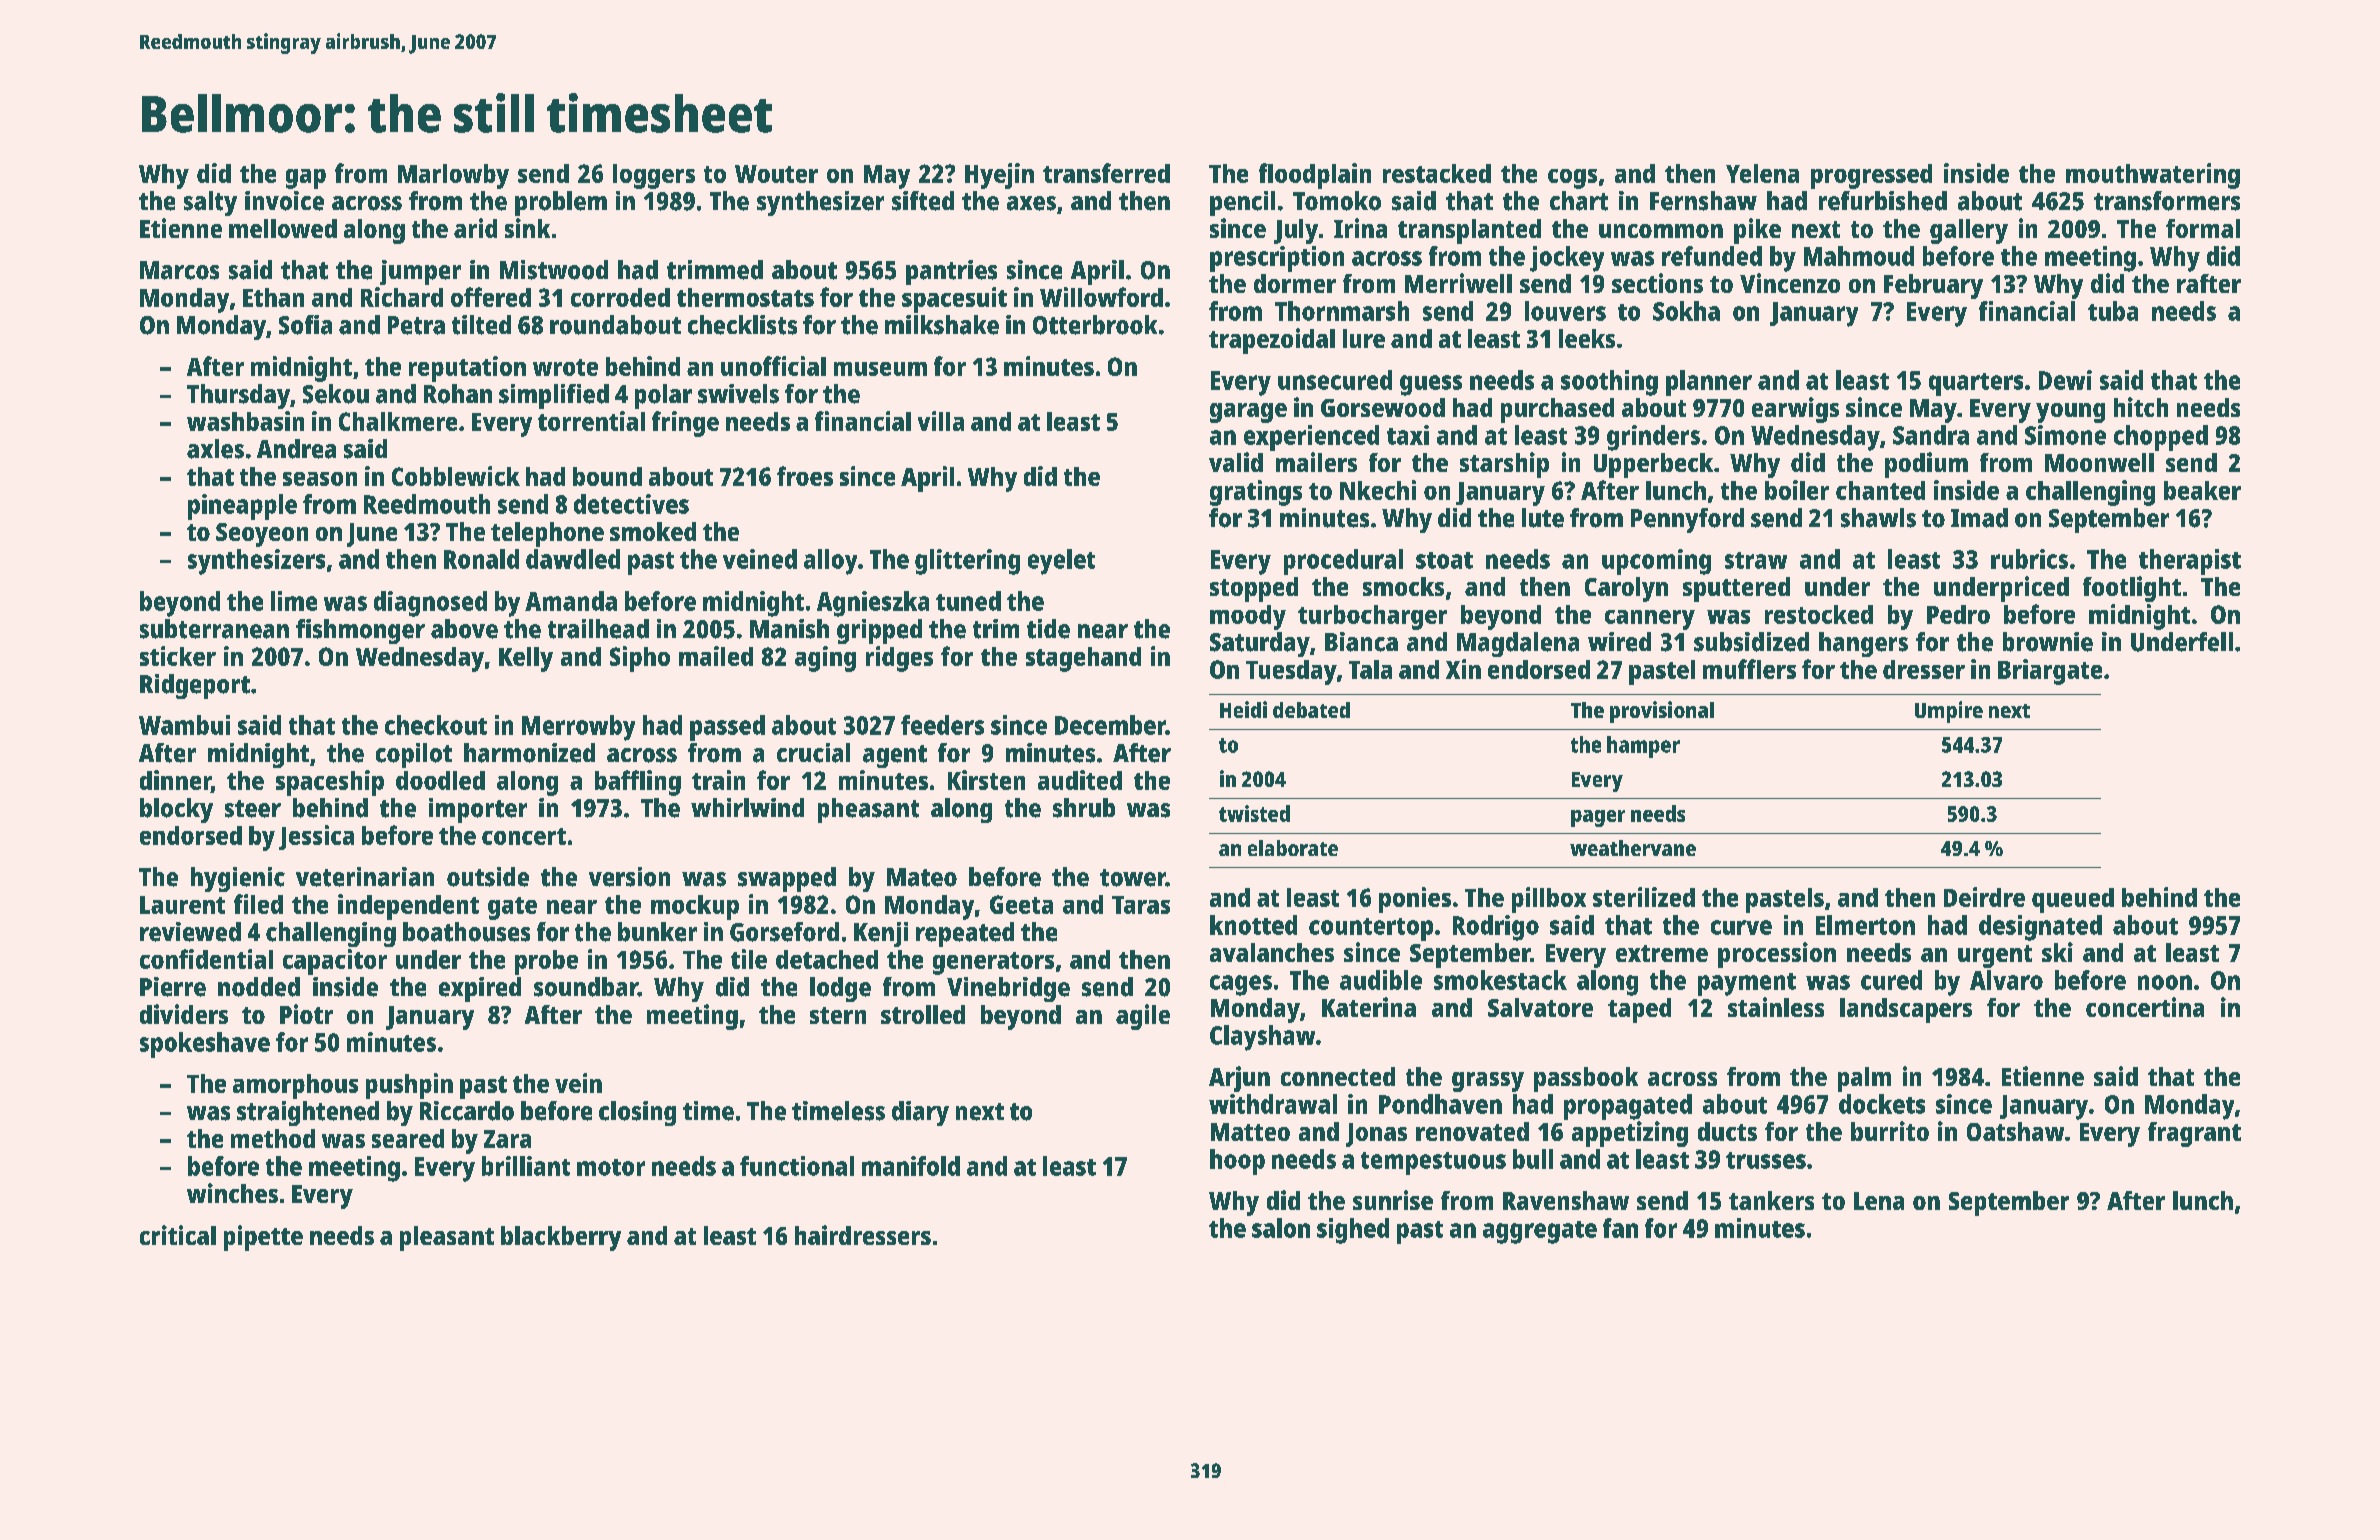  What do you see at coordinates (1272, 952) in the screenshot?
I see `avalanches` at bounding box center [1272, 952].
